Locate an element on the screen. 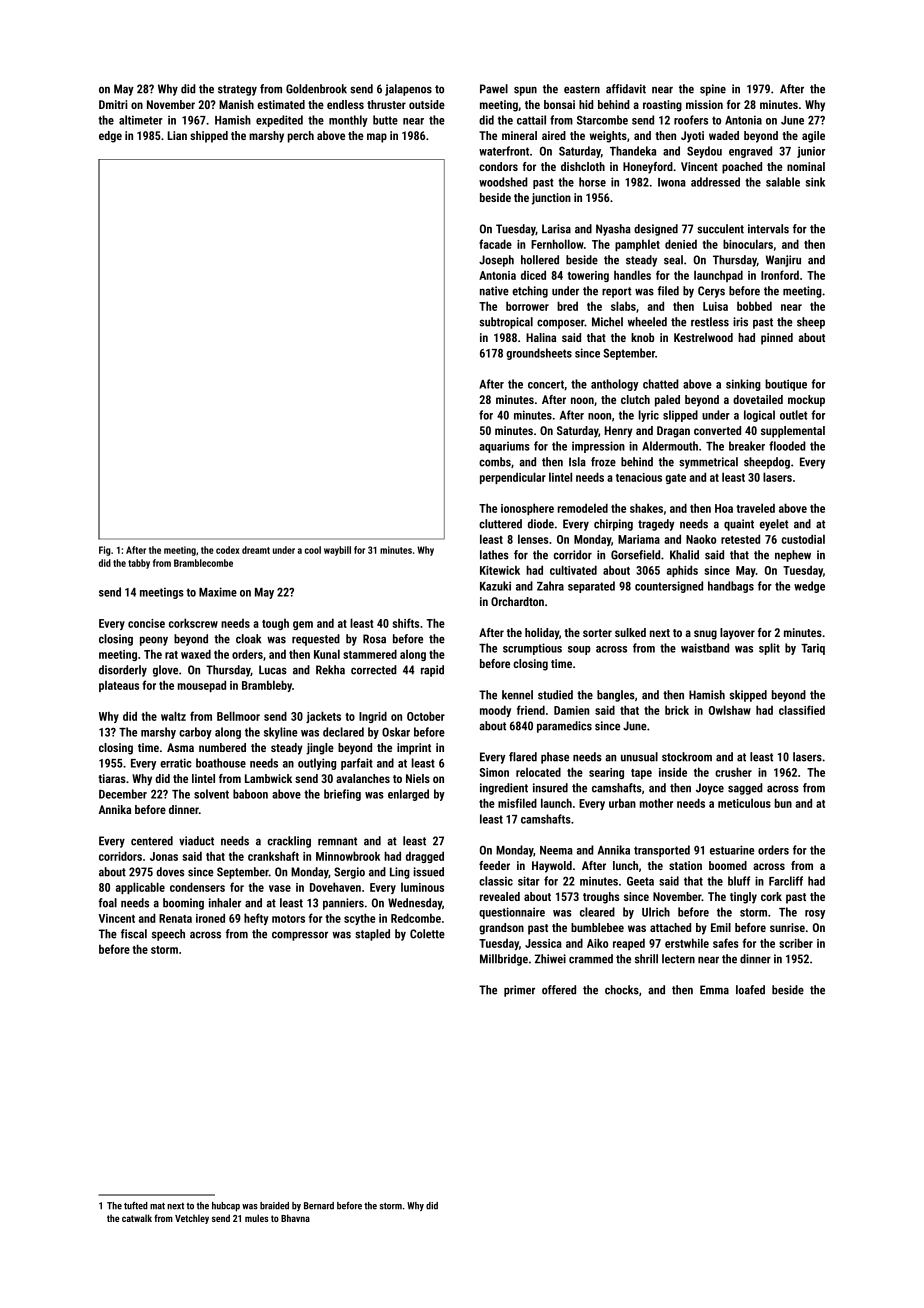  shrill is located at coordinates (646, 959).
